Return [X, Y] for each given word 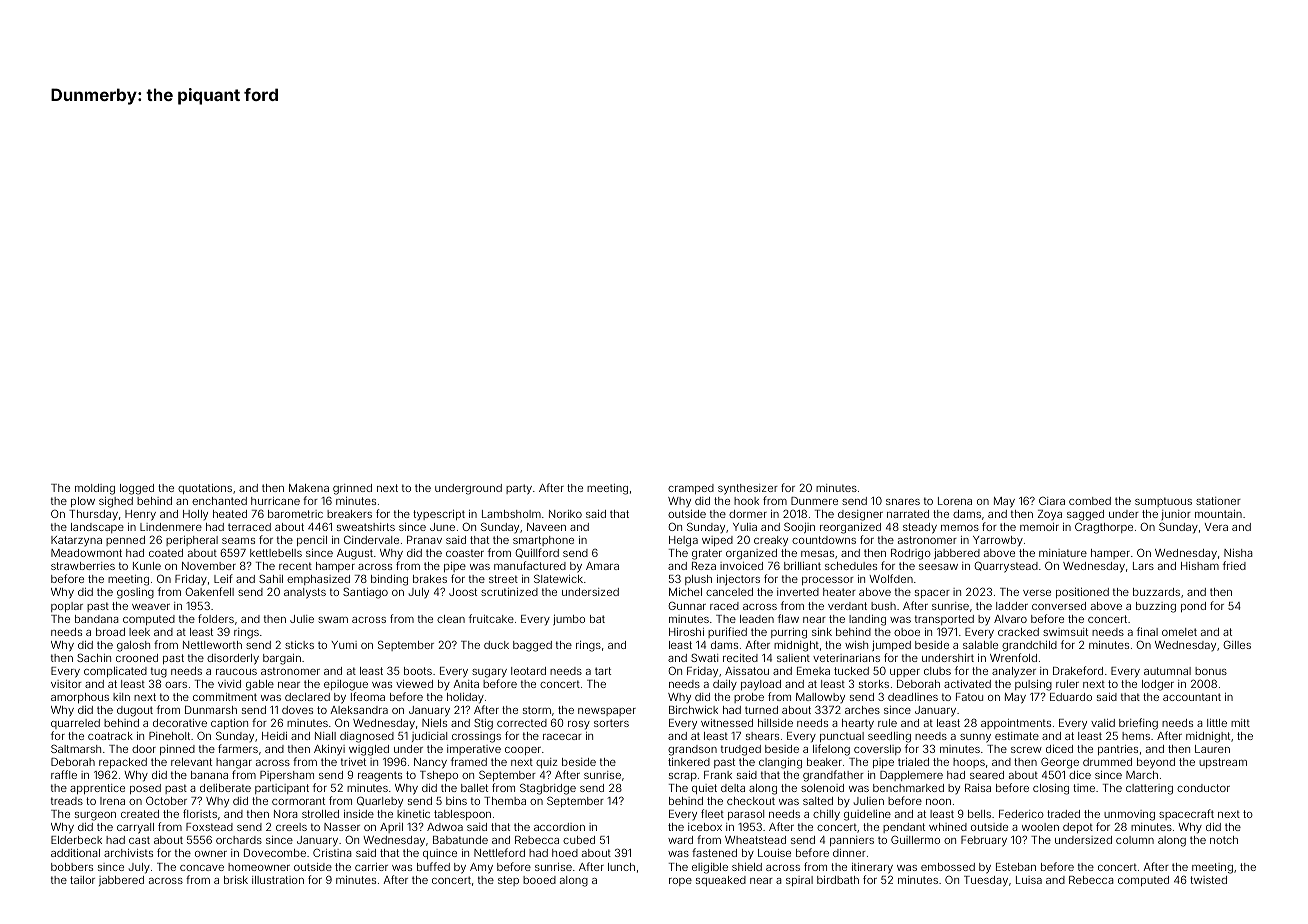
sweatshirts [366, 527]
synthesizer [748, 489]
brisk [236, 880]
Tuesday [986, 881]
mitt [1240, 723]
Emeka [813, 671]
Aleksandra [359, 710]
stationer [1218, 501]
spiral [799, 881]
